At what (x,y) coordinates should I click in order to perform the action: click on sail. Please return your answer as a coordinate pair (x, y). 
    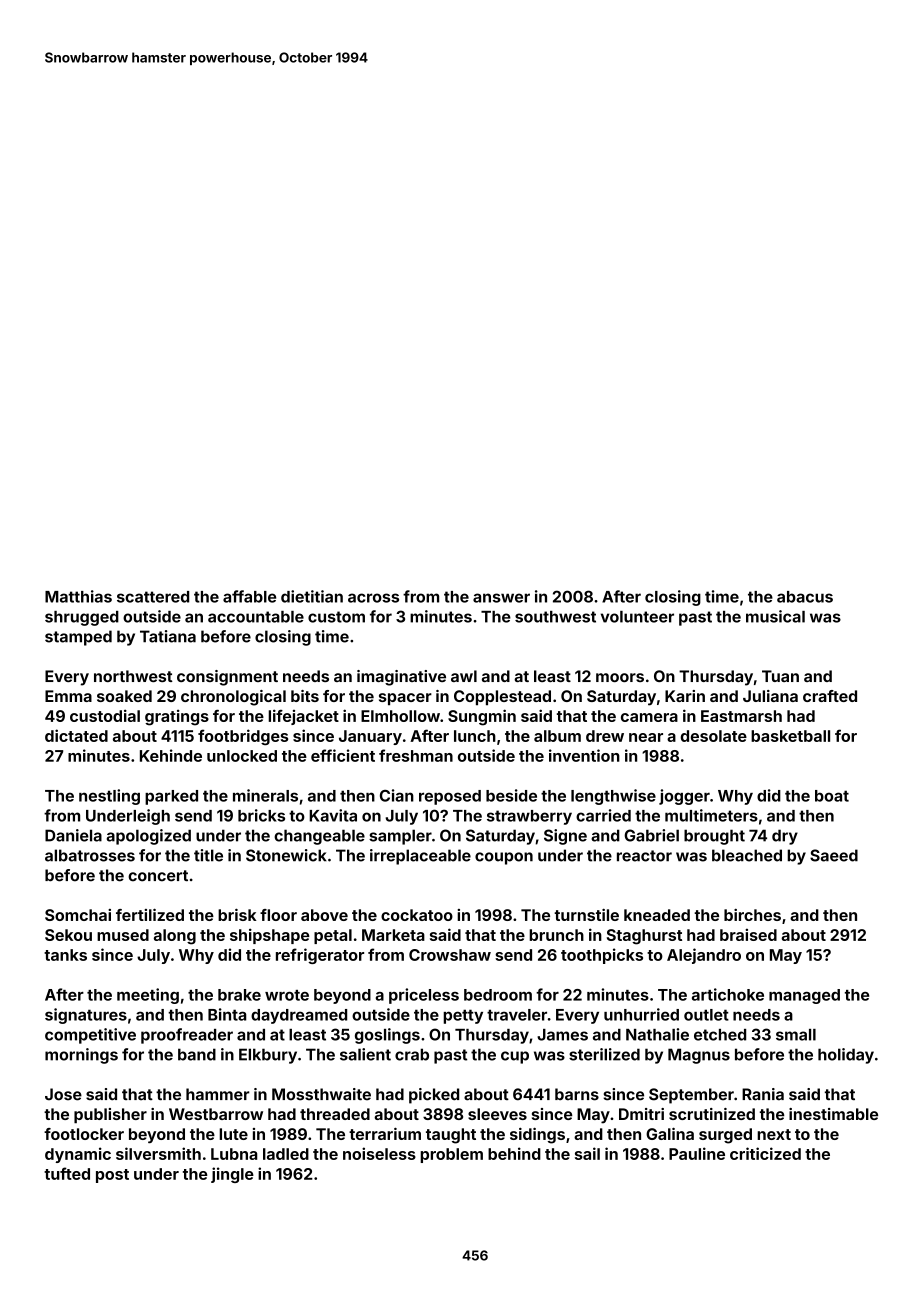
    Looking at the image, I should click on (587, 1153).
